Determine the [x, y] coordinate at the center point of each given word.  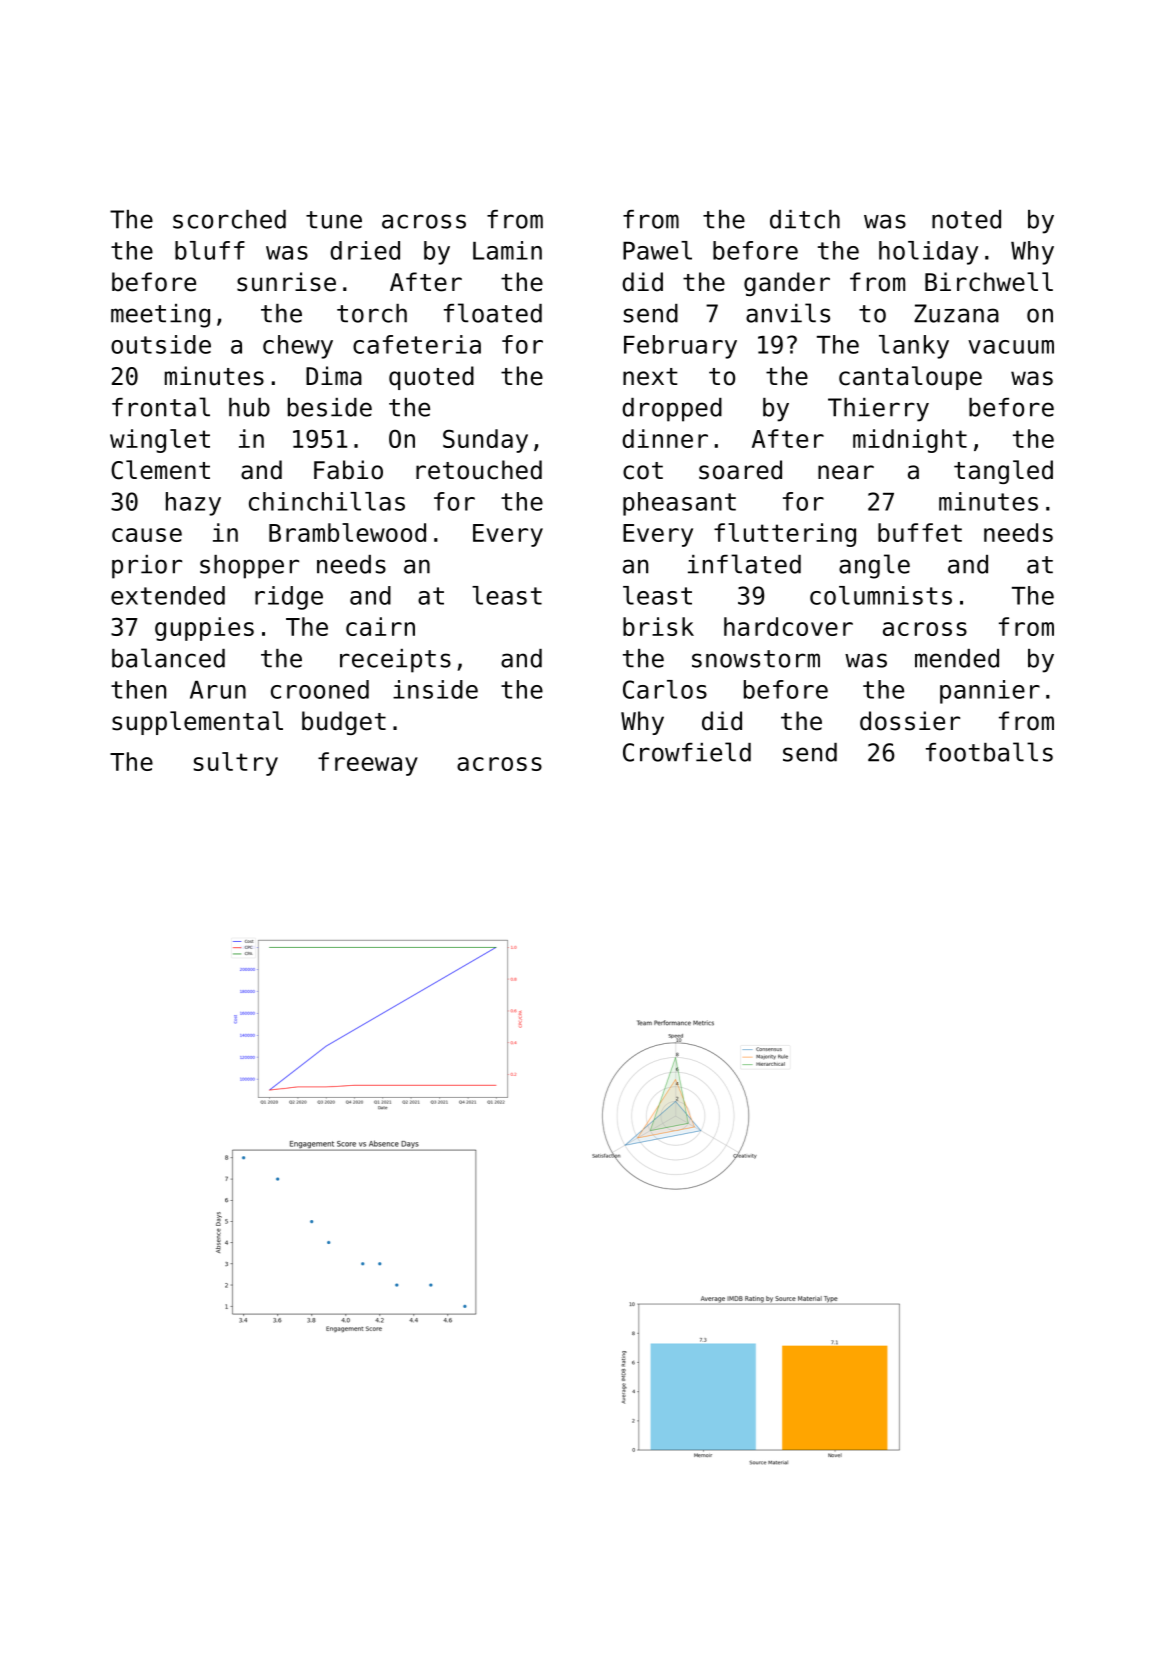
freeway [368, 764]
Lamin [507, 250]
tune [334, 220]
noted [966, 219]
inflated [744, 564]
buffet [920, 532]
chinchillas [327, 501]
